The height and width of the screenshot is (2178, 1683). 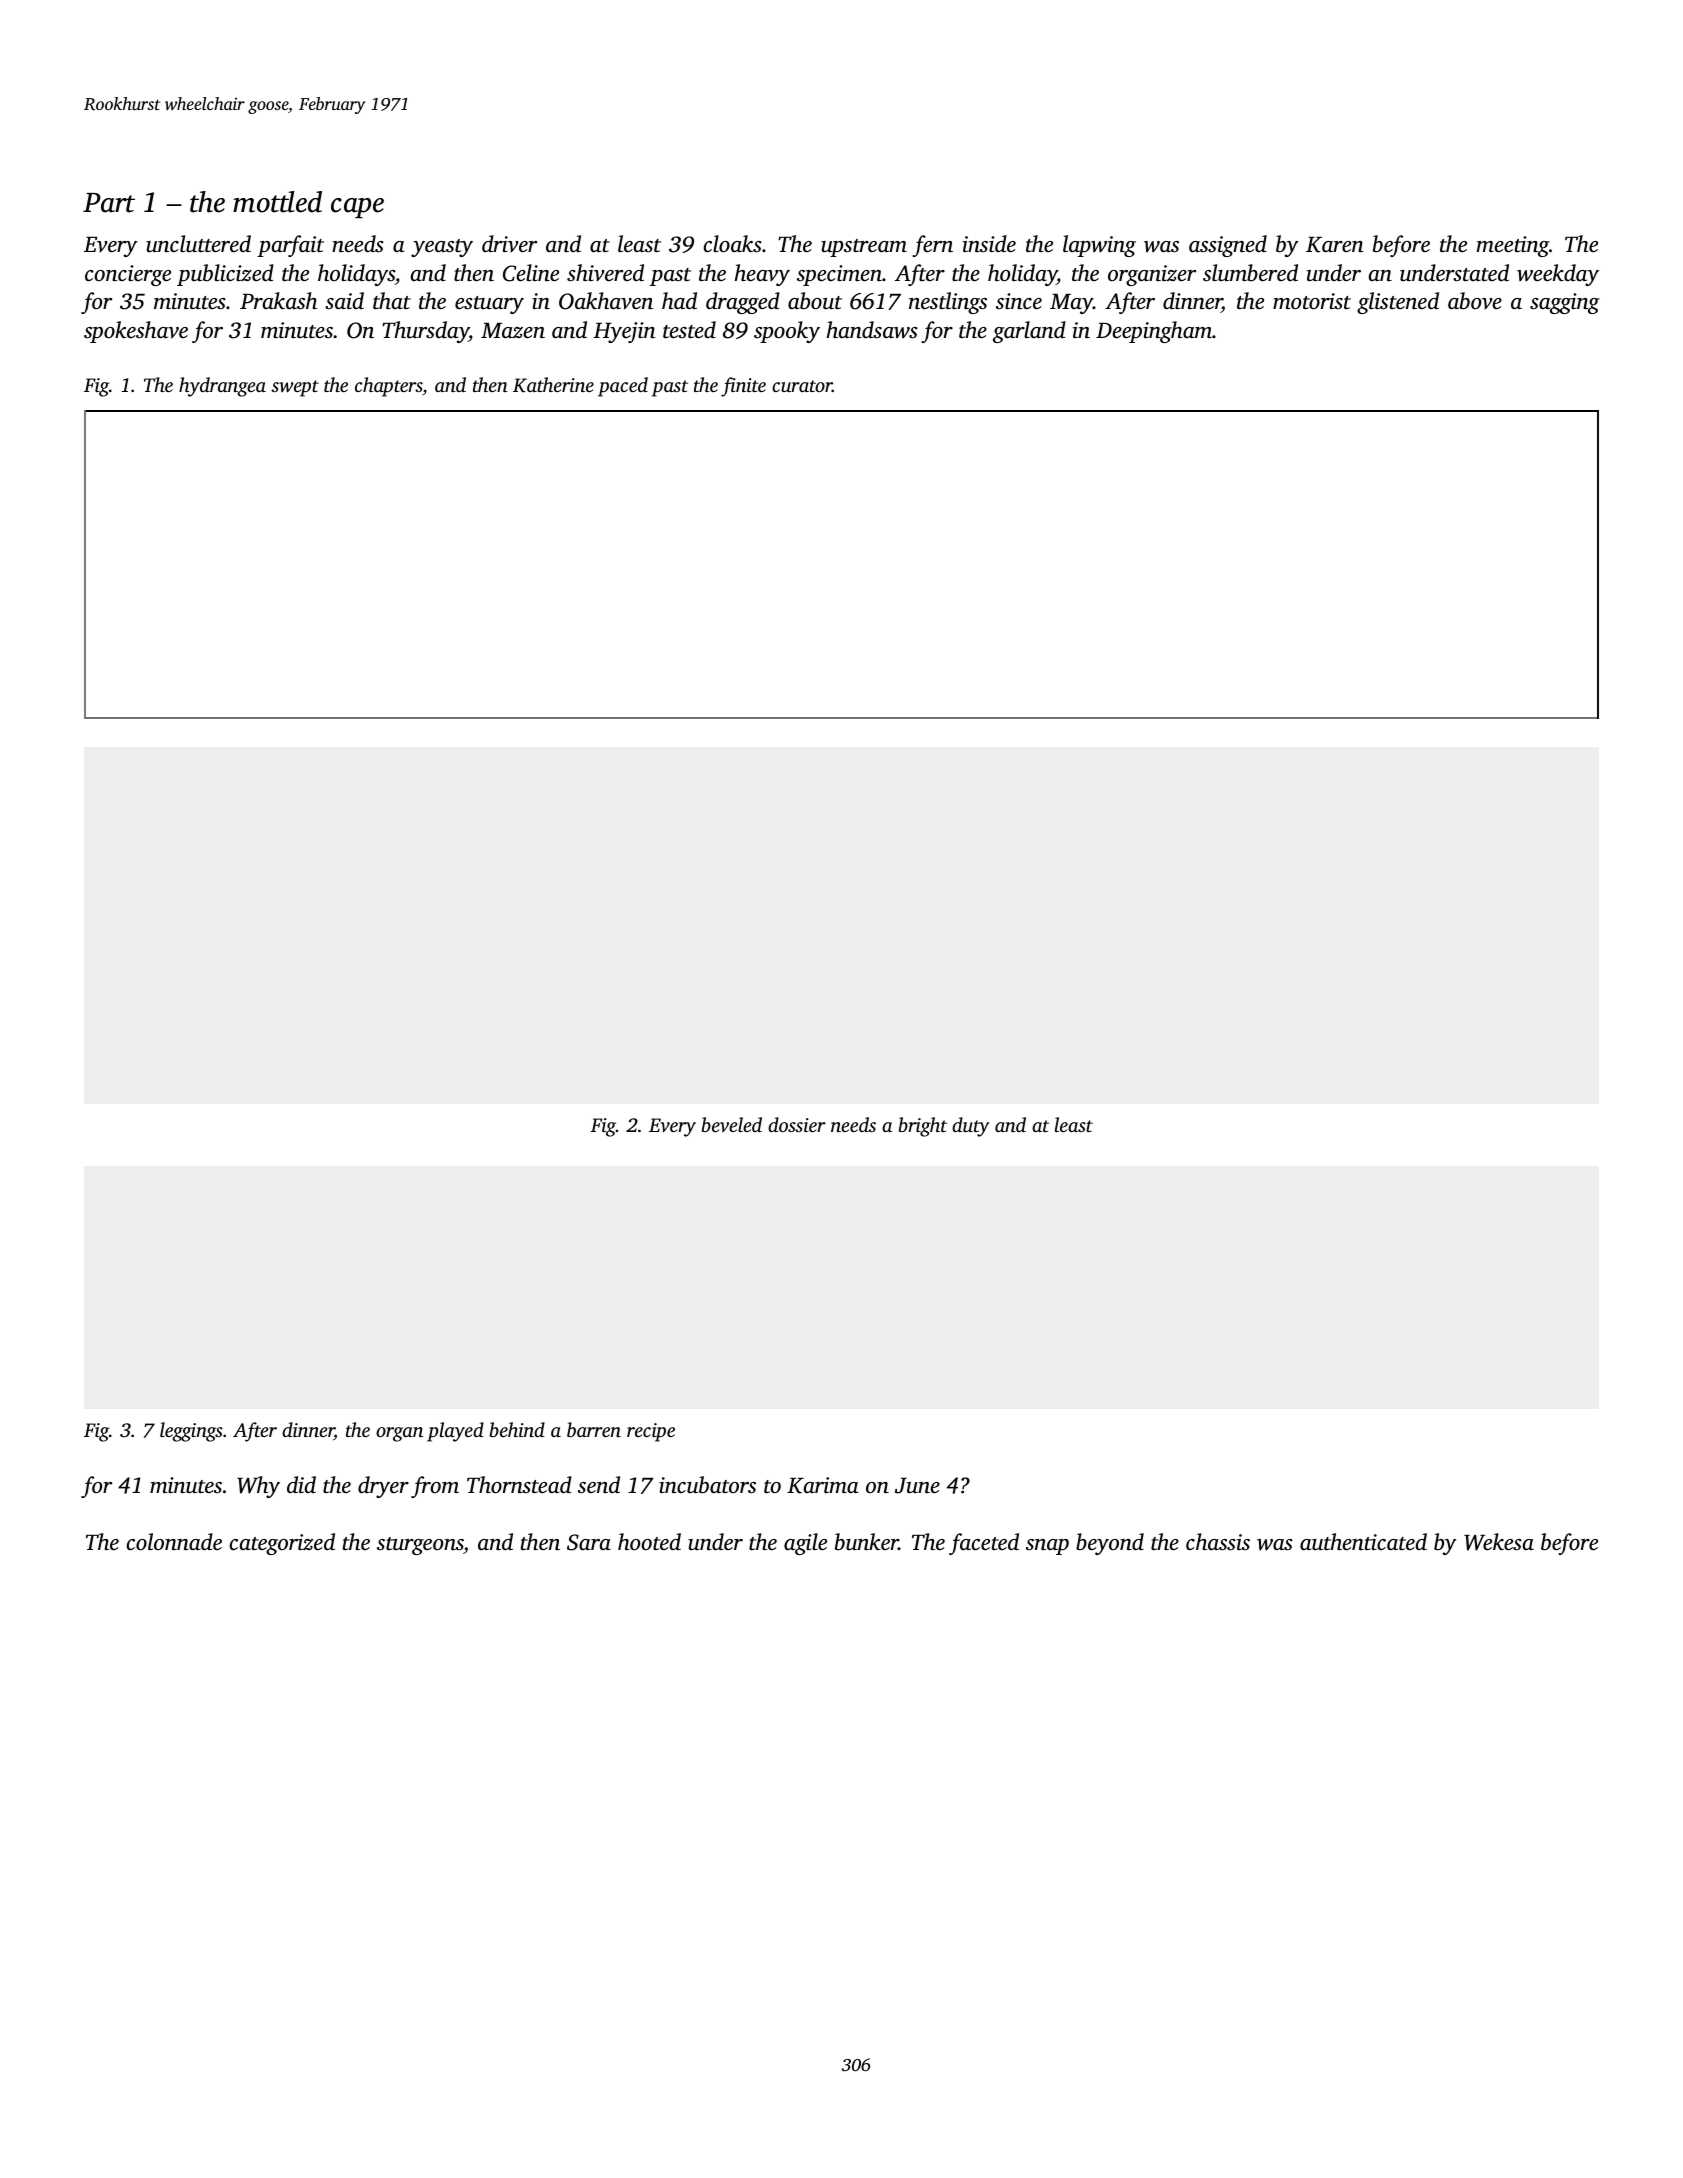 I want to click on bright, so click(x=923, y=1127).
